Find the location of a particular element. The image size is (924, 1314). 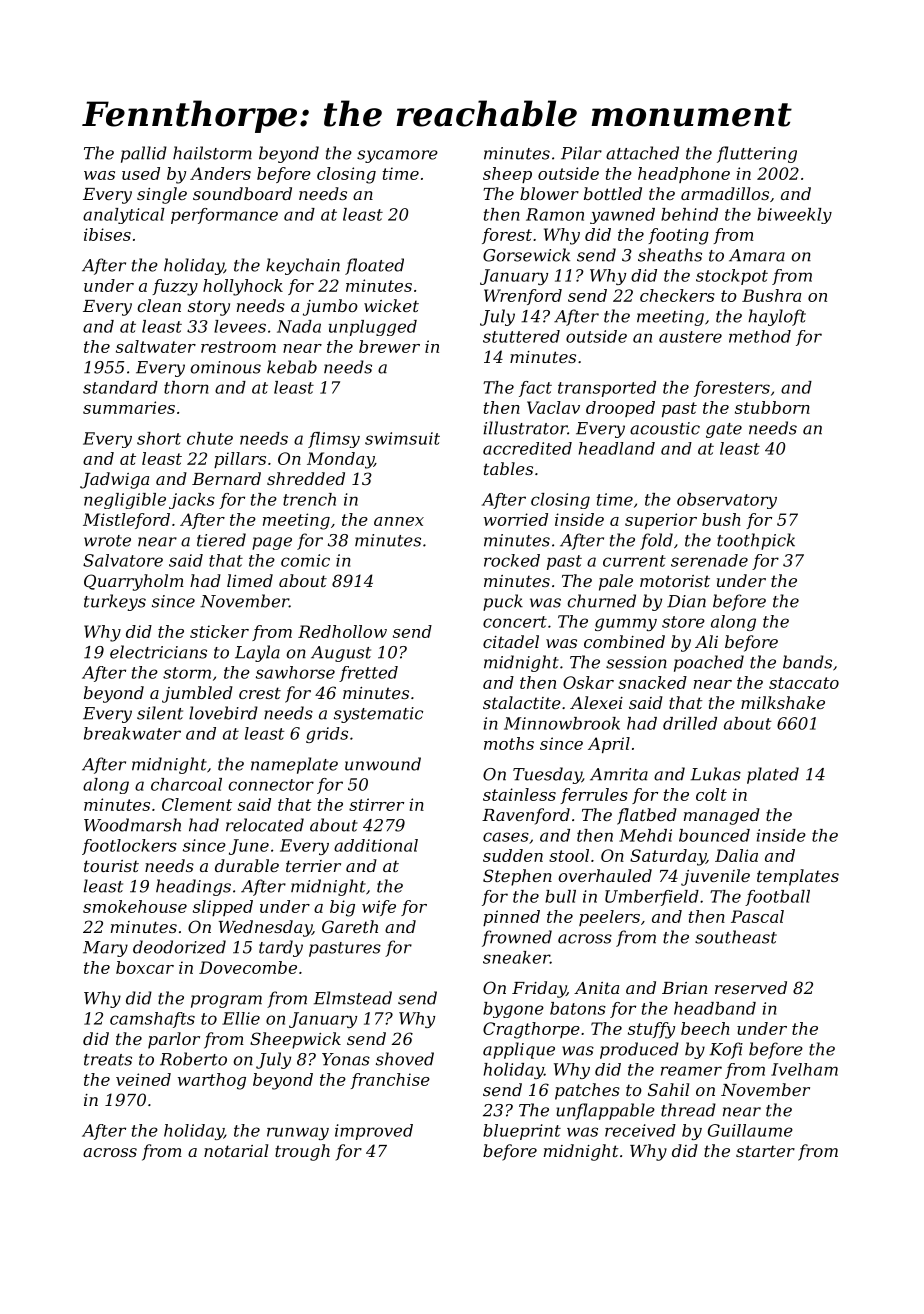

notarial is located at coordinates (236, 1150).
